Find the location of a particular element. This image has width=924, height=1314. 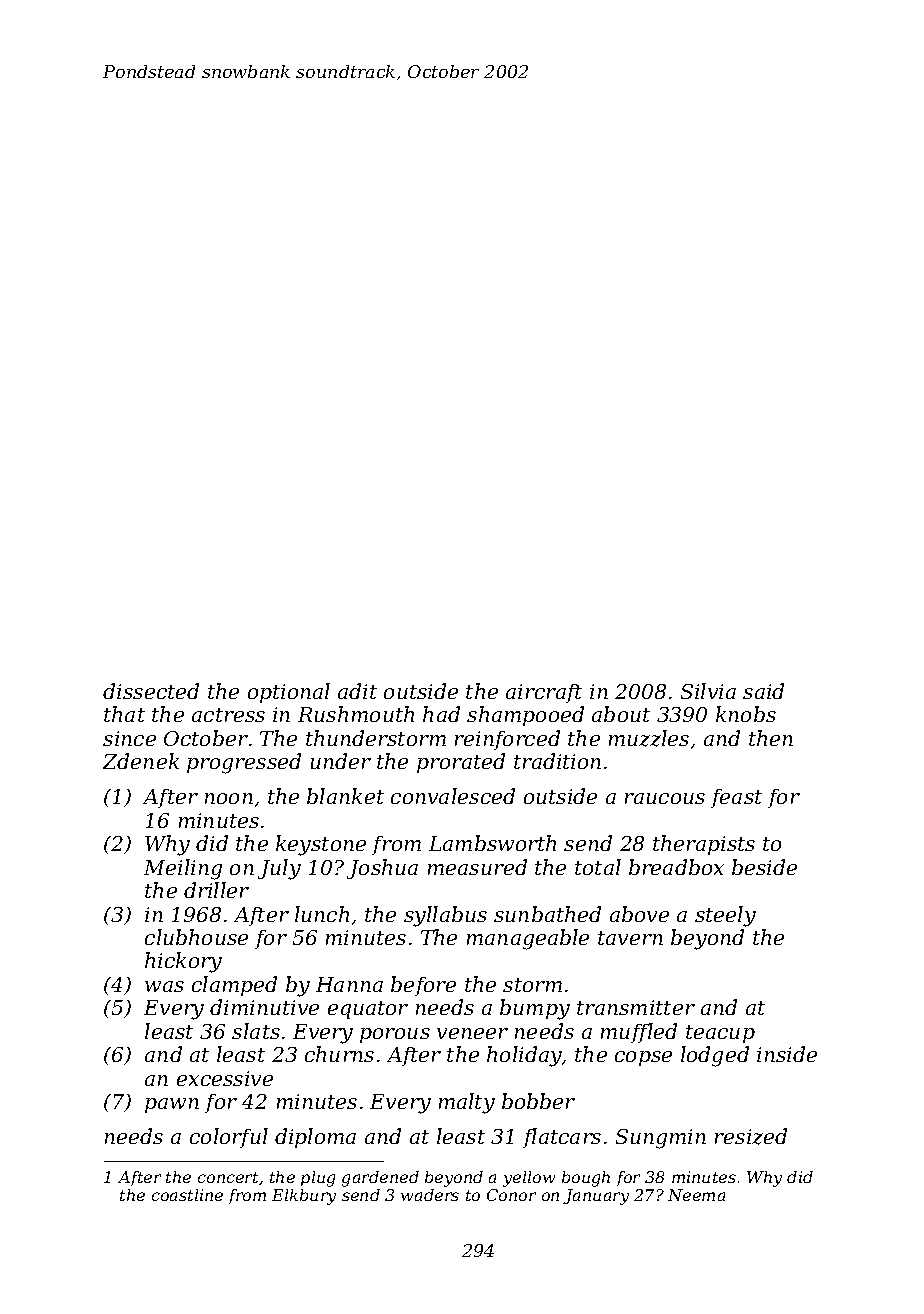

excessive is located at coordinates (225, 1078).
